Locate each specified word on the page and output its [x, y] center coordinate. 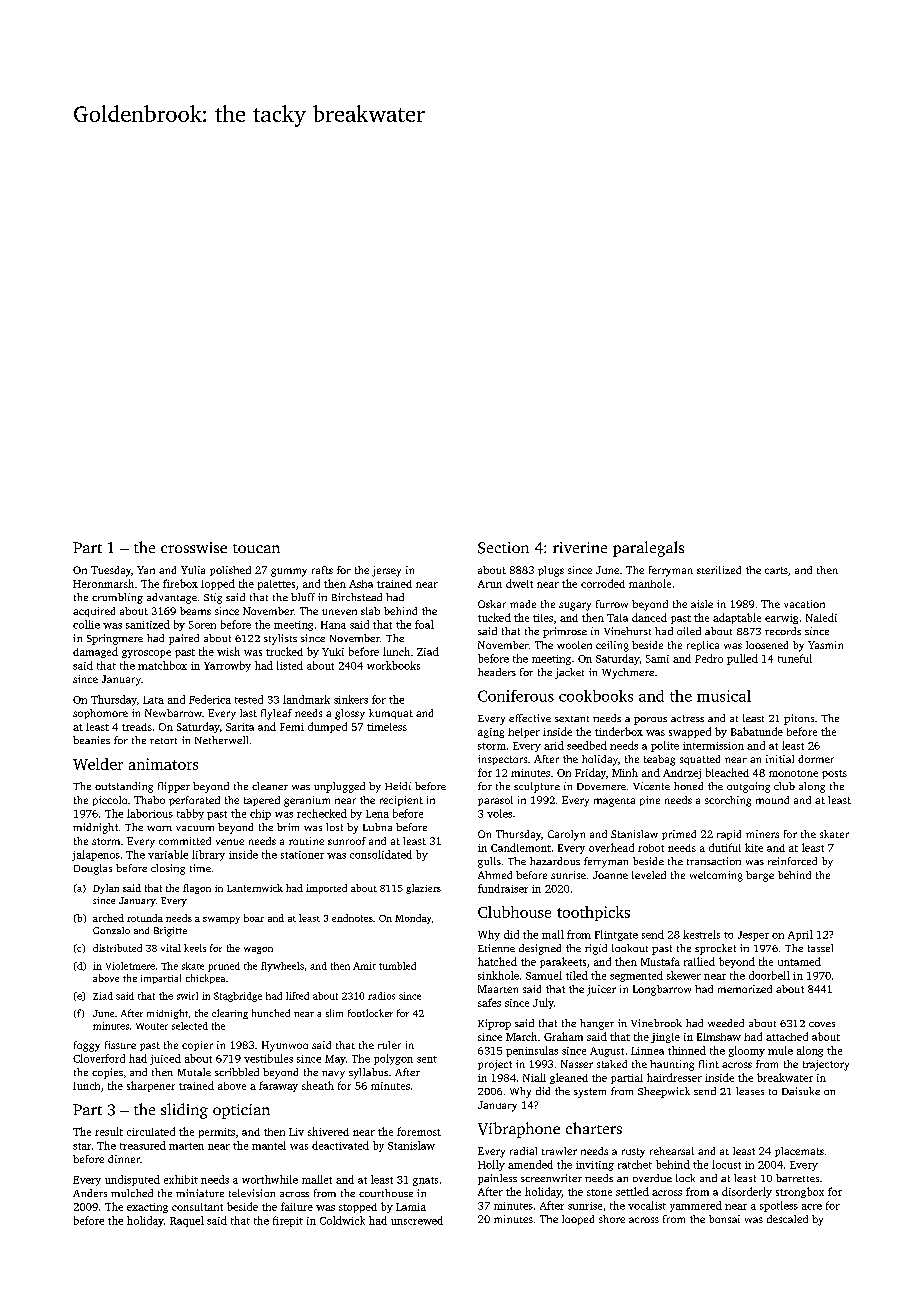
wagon [258, 950]
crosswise [194, 547]
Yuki [333, 652]
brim [288, 827]
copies [107, 1073]
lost [334, 827]
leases [750, 1091]
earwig [781, 619]
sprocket [715, 949]
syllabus [368, 1073]
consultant [197, 1207]
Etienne [496, 948]
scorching [728, 801]
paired [184, 639]
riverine [580, 547]
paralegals [648, 549]
